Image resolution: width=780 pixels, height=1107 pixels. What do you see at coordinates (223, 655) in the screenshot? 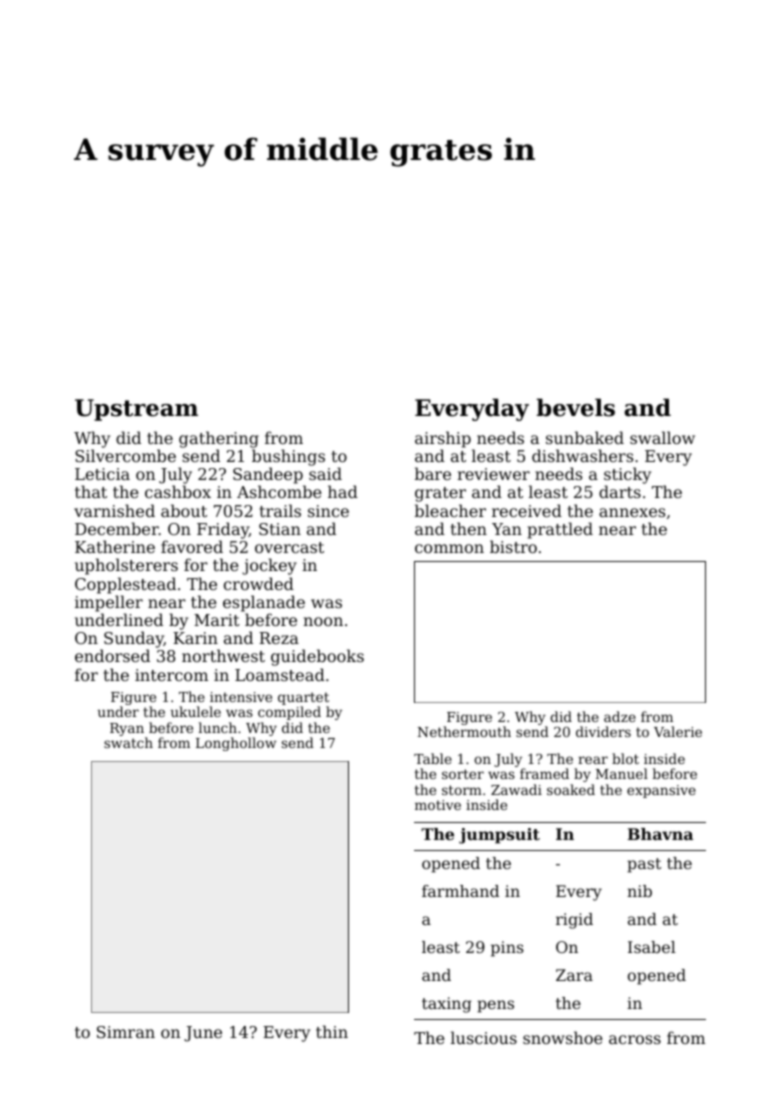
I see `northwest` at bounding box center [223, 655].
